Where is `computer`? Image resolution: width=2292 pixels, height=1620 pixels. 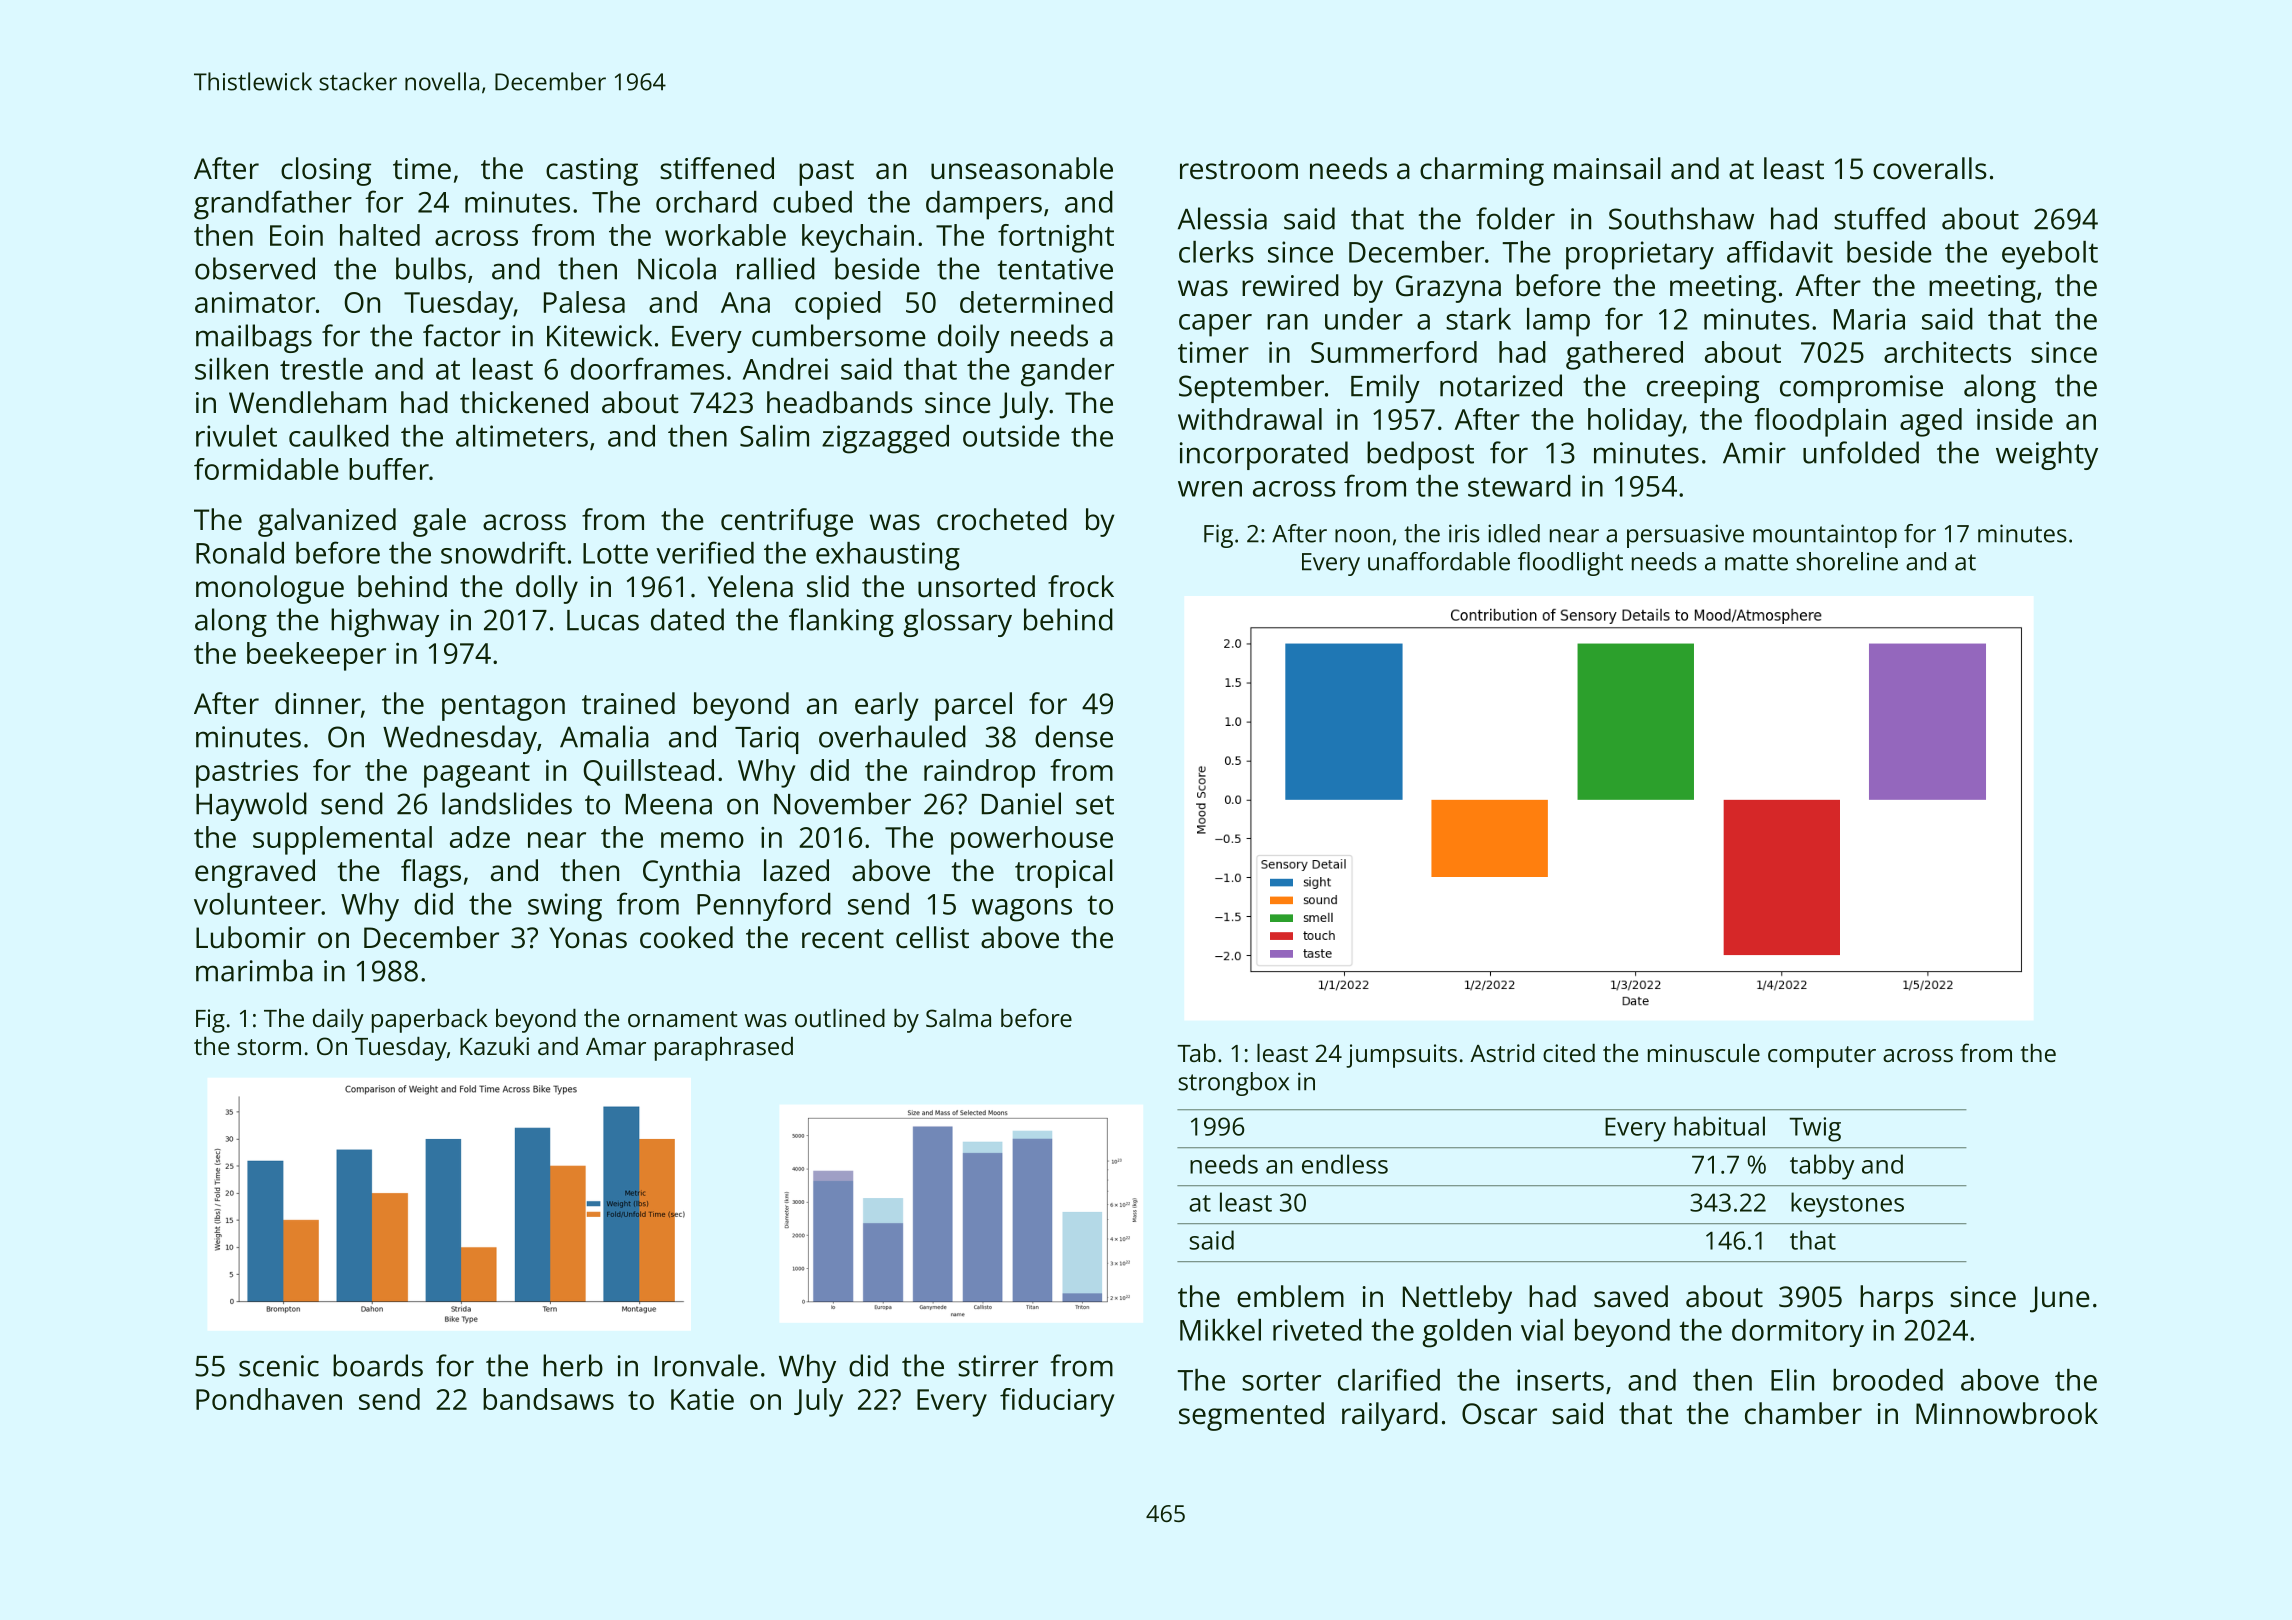 computer is located at coordinates (1822, 1057).
